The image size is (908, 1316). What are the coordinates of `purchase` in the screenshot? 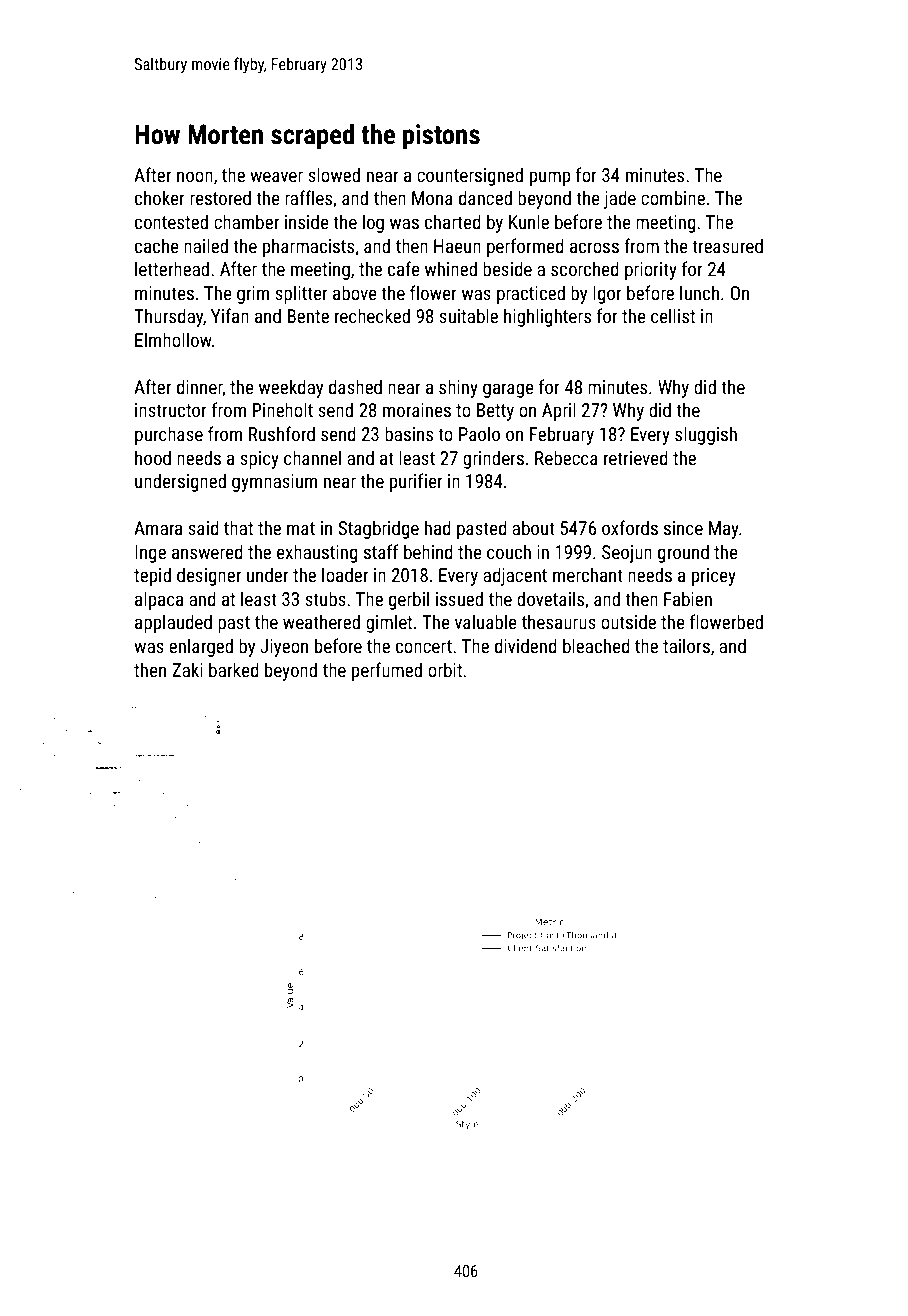 It's located at (169, 435).
